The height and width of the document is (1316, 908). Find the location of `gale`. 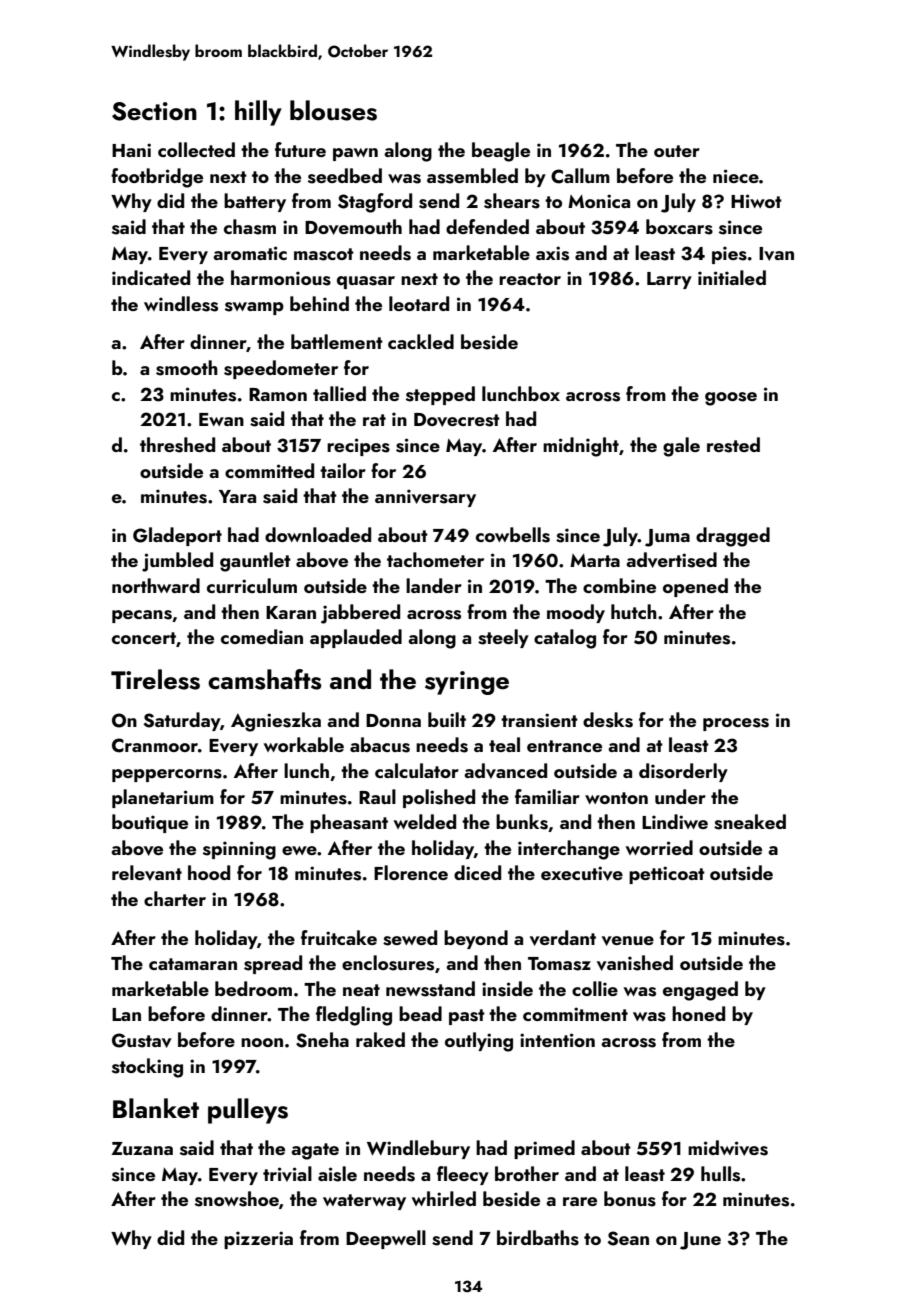

gale is located at coordinates (681, 447).
